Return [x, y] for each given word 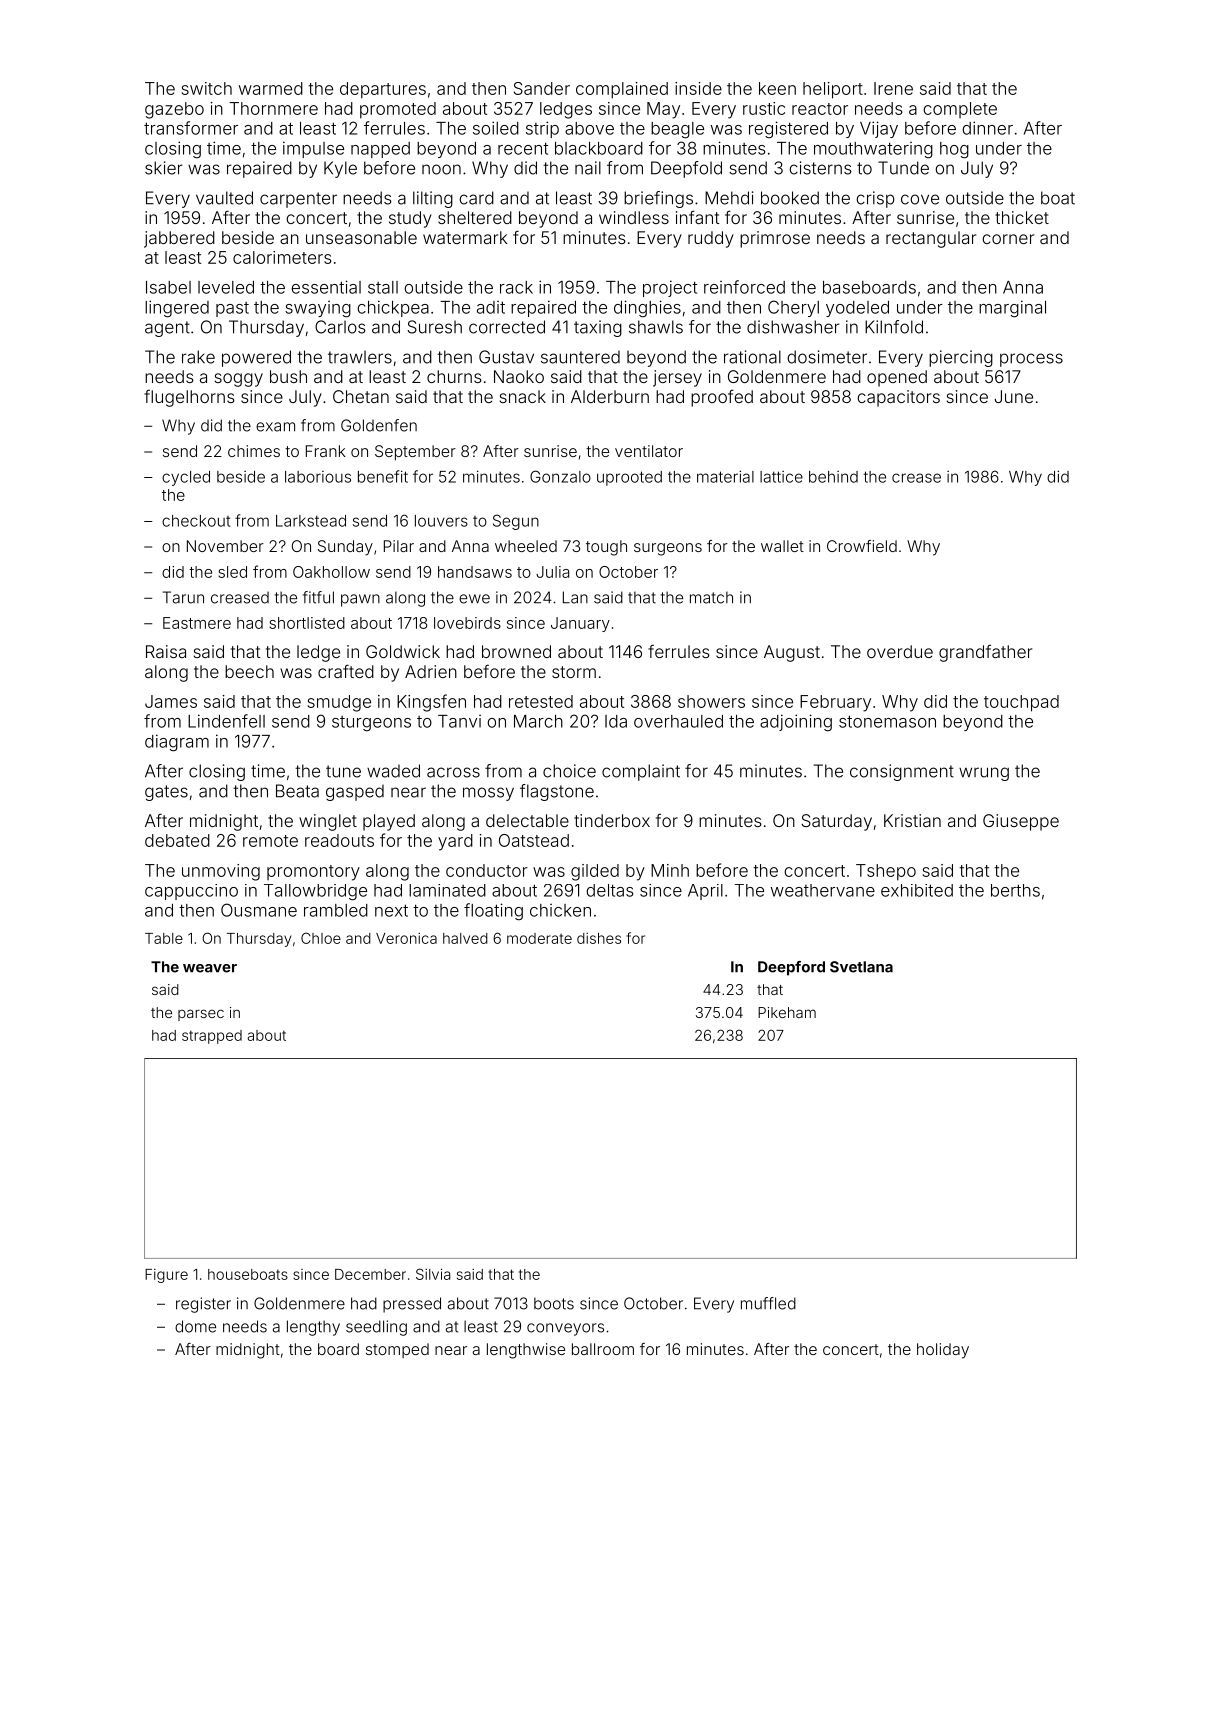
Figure [166, 1276]
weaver [210, 968]
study [410, 219]
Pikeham [787, 1012]
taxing [598, 328]
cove [920, 199]
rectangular [931, 239]
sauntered [580, 357]
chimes [254, 451]
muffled [768, 1303]
